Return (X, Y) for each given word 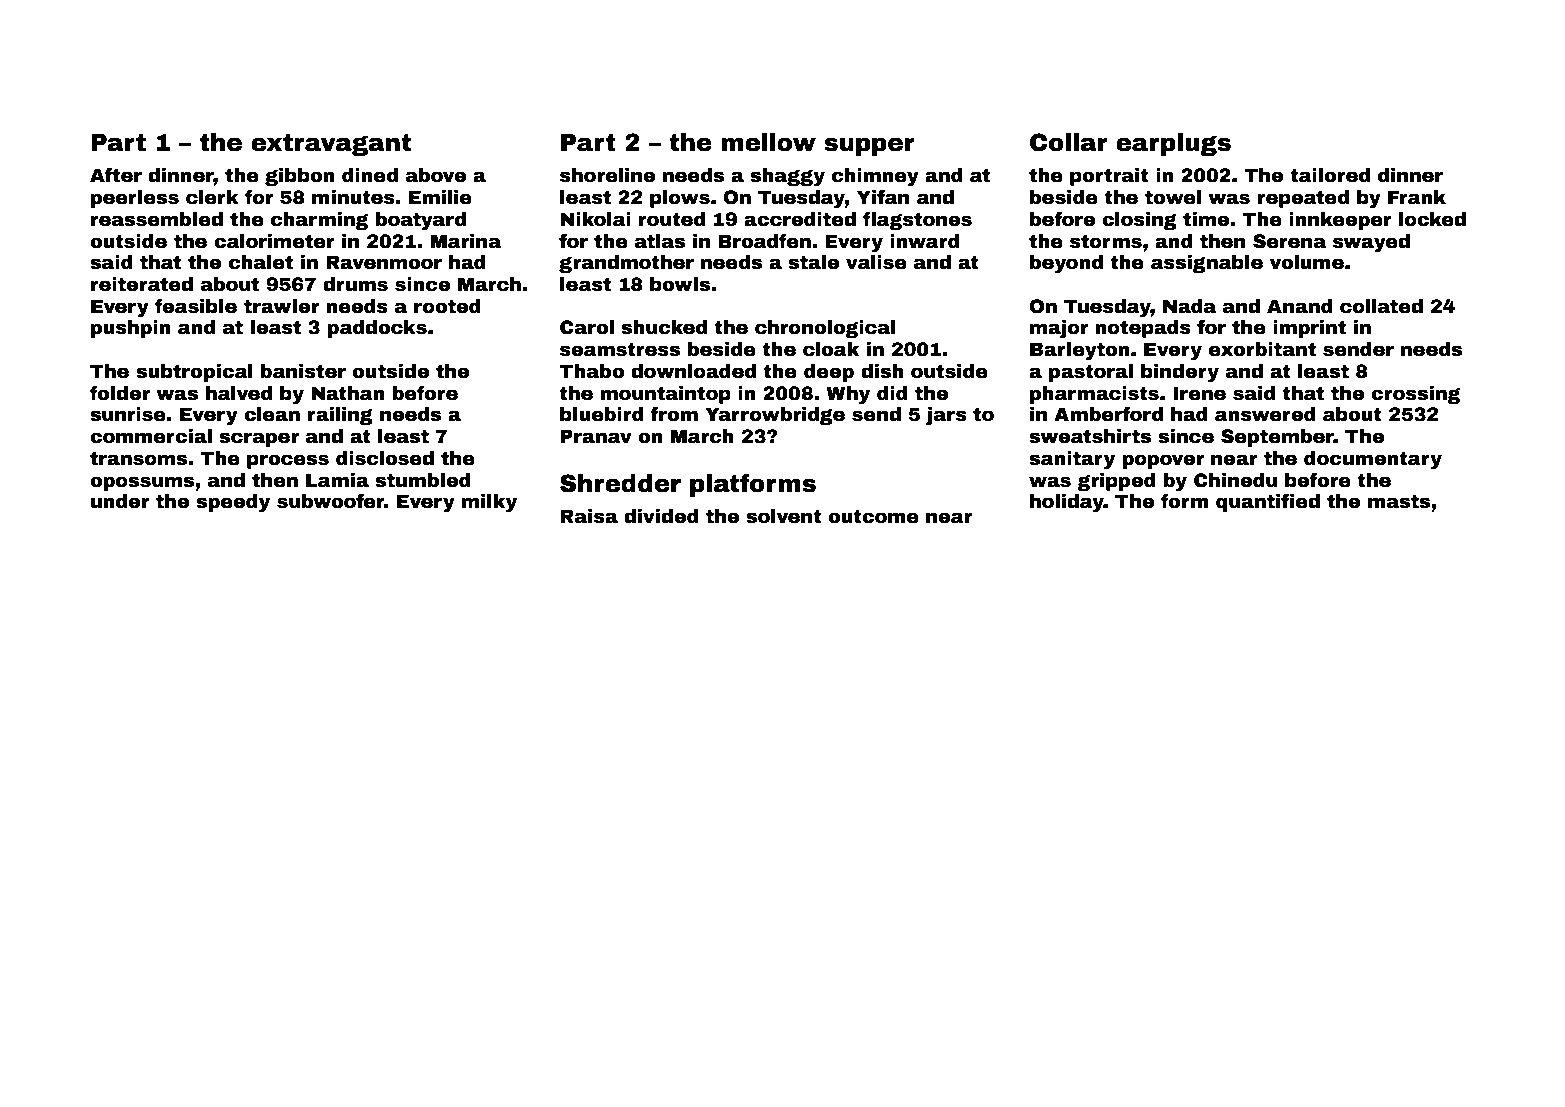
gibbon (300, 177)
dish (882, 371)
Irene (1199, 393)
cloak (831, 349)
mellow (768, 142)
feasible (196, 306)
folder (120, 393)
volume (1307, 262)
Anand (1300, 306)
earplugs (1173, 144)
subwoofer (331, 501)
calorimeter (274, 241)
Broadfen (764, 241)
